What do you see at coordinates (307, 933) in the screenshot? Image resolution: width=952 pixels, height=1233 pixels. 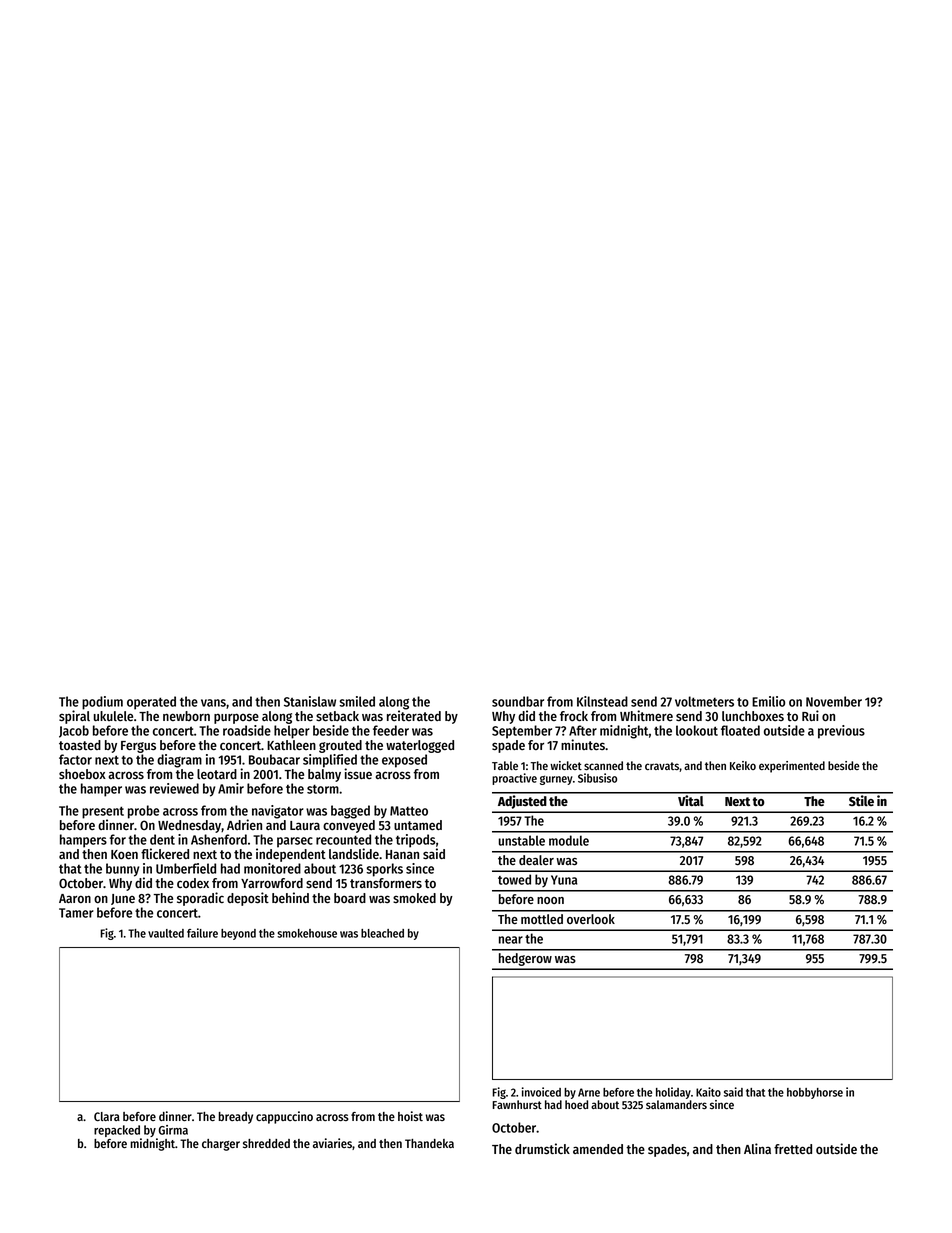 I see `smokehouse` at bounding box center [307, 933].
